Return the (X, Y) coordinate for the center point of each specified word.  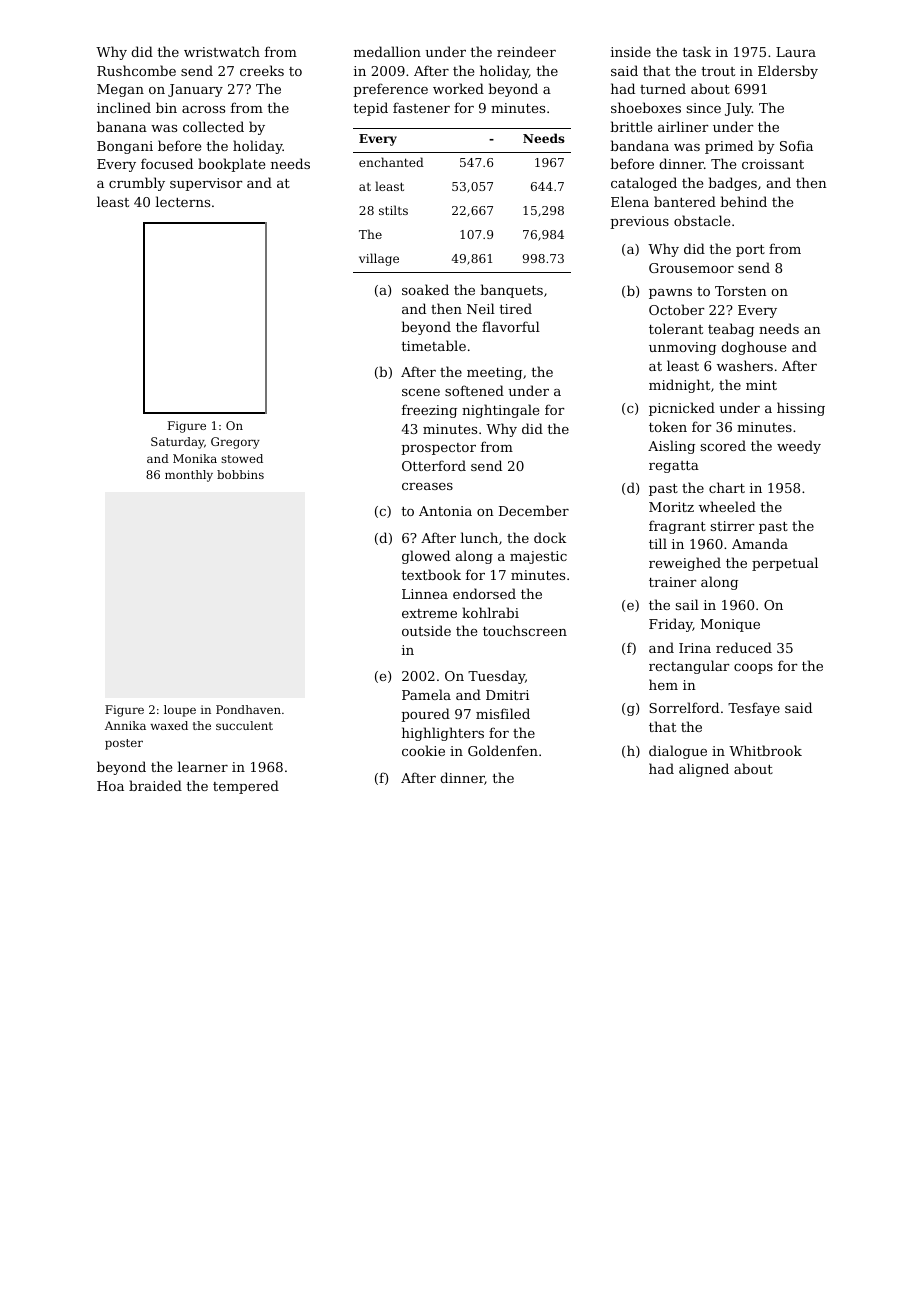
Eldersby (788, 72)
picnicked (682, 409)
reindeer (526, 51)
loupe (180, 711)
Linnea (425, 594)
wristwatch (222, 51)
